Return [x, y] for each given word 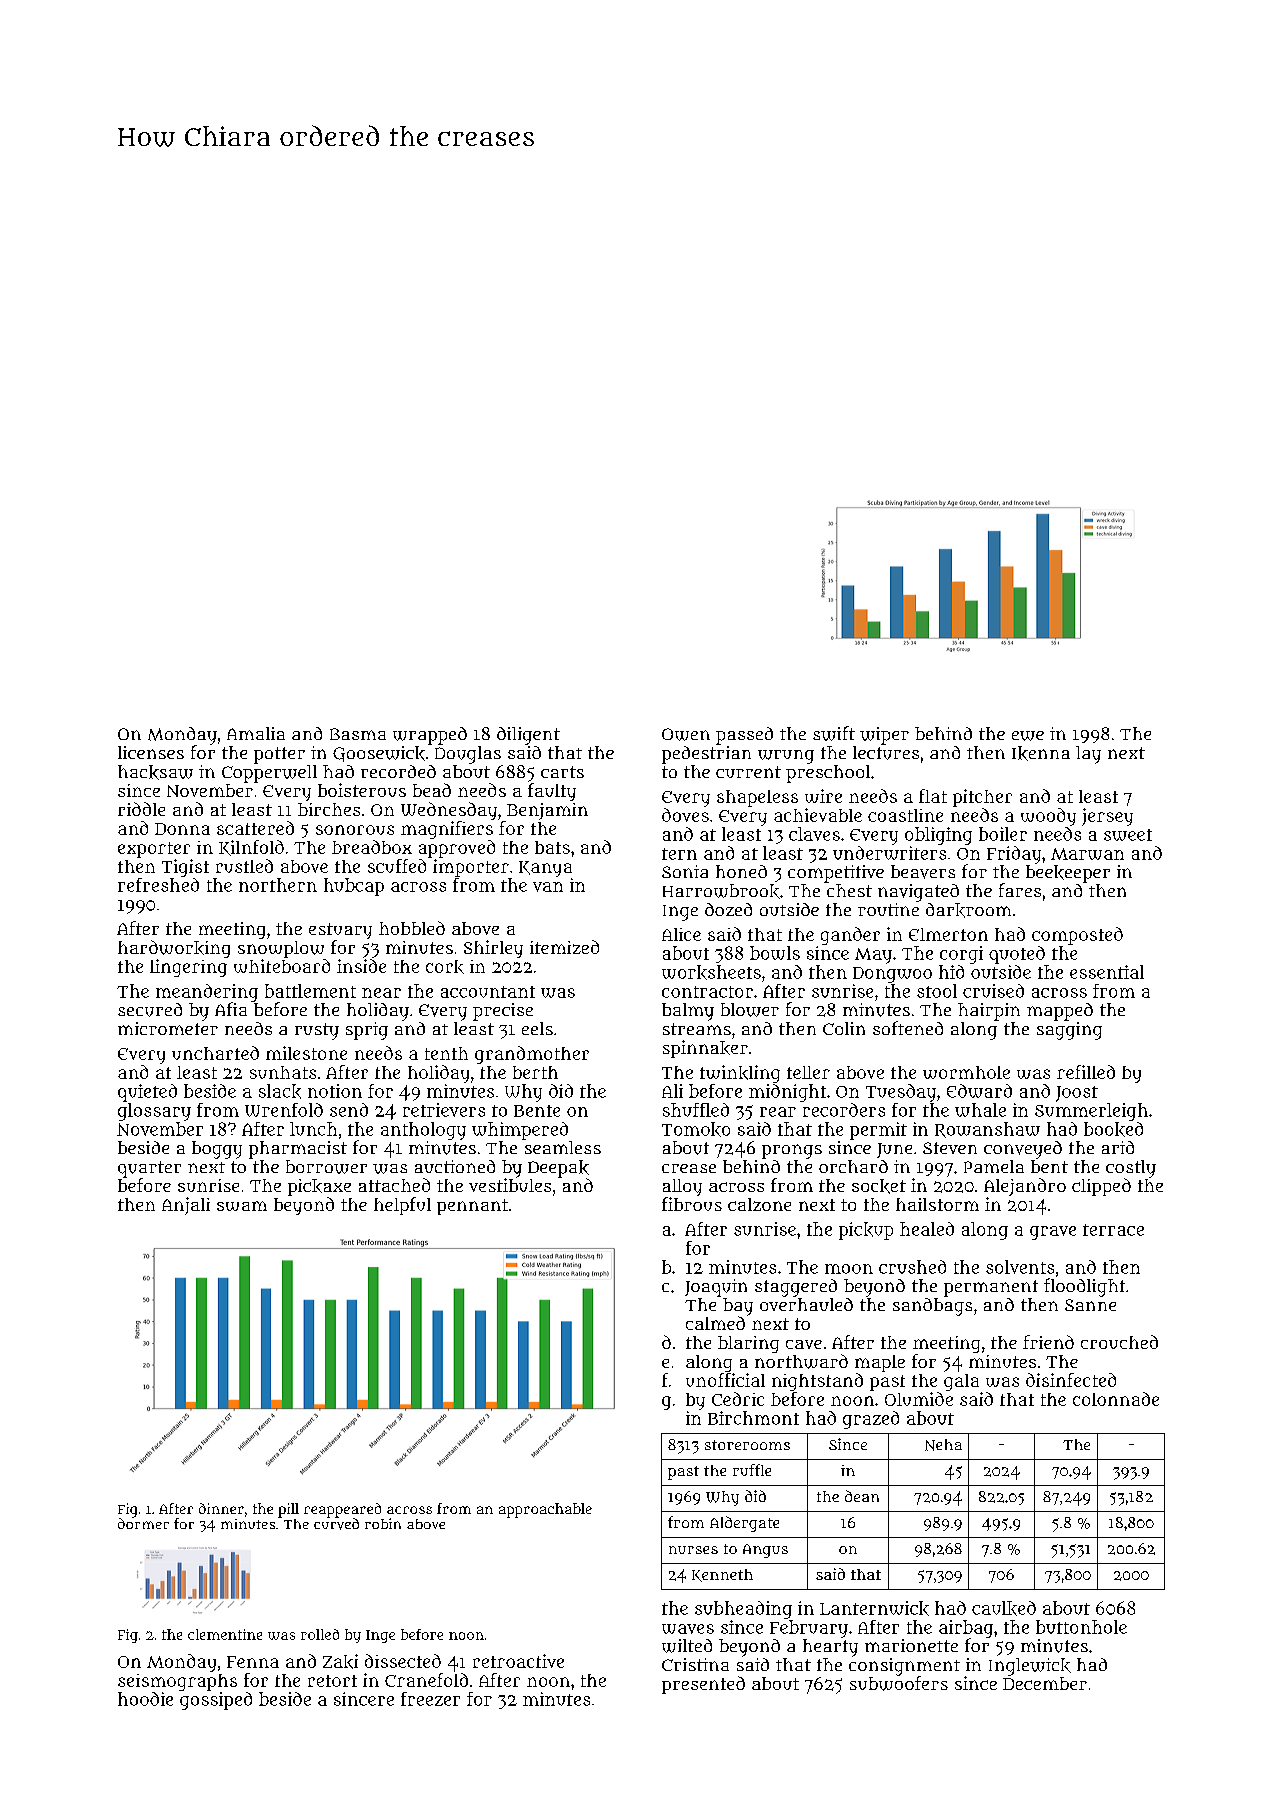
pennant [472, 1207]
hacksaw [155, 772]
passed [744, 736]
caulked [1004, 1608]
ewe [1028, 736]
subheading [743, 1610]
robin [383, 1523]
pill [288, 1510]
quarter [149, 1169]
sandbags [932, 1307]
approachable [545, 1510]
